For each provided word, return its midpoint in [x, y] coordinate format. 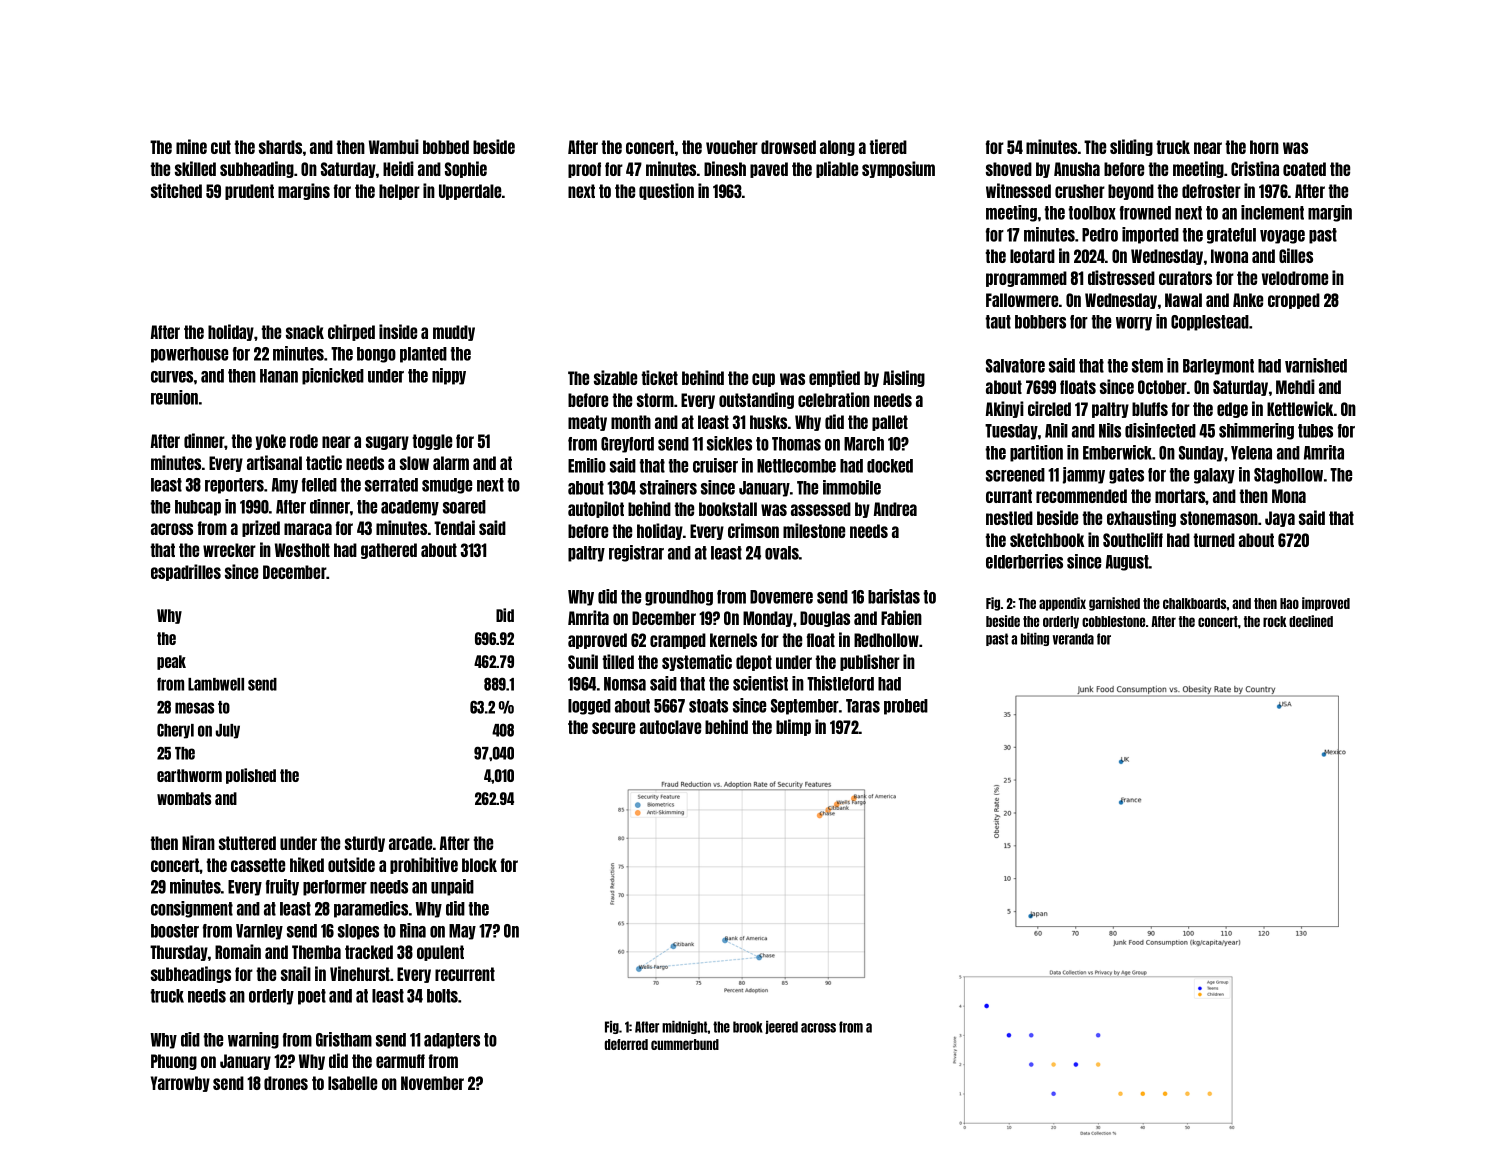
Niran [198, 842]
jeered [781, 1027]
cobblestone [1113, 621]
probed [906, 707]
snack [305, 332]
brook [748, 1027]
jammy [1084, 475]
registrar [636, 553]
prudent [249, 192]
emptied [834, 378]
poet [312, 997]
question [666, 191]
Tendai [454, 527]
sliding [1131, 147]
